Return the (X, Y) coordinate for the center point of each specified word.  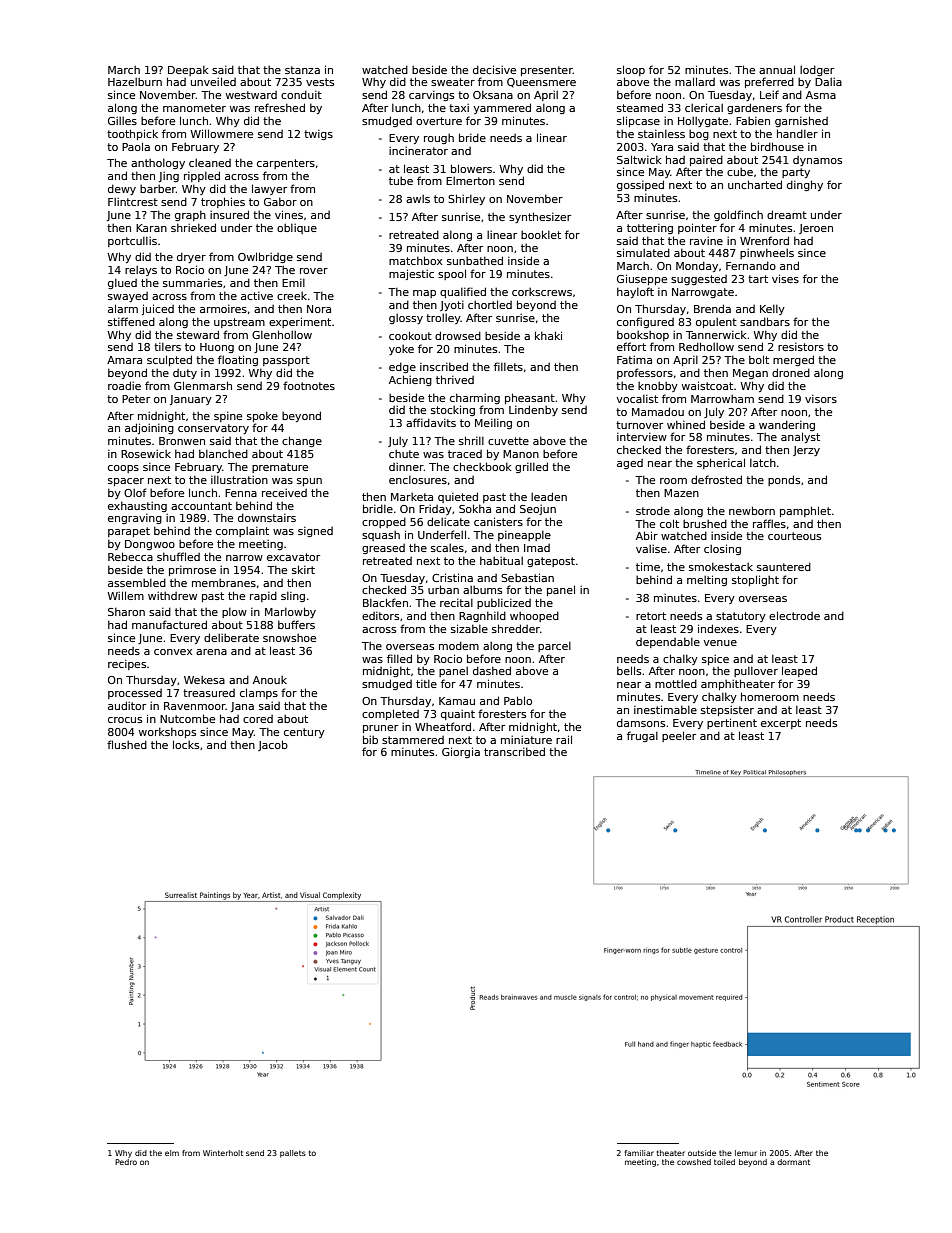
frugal (642, 736)
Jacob (273, 745)
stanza (302, 70)
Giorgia (461, 752)
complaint (242, 532)
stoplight (755, 580)
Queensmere (541, 83)
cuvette (508, 441)
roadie (124, 385)
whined (686, 424)
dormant (793, 1162)
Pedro (126, 1162)
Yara (662, 147)
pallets (293, 1154)
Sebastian (527, 577)
